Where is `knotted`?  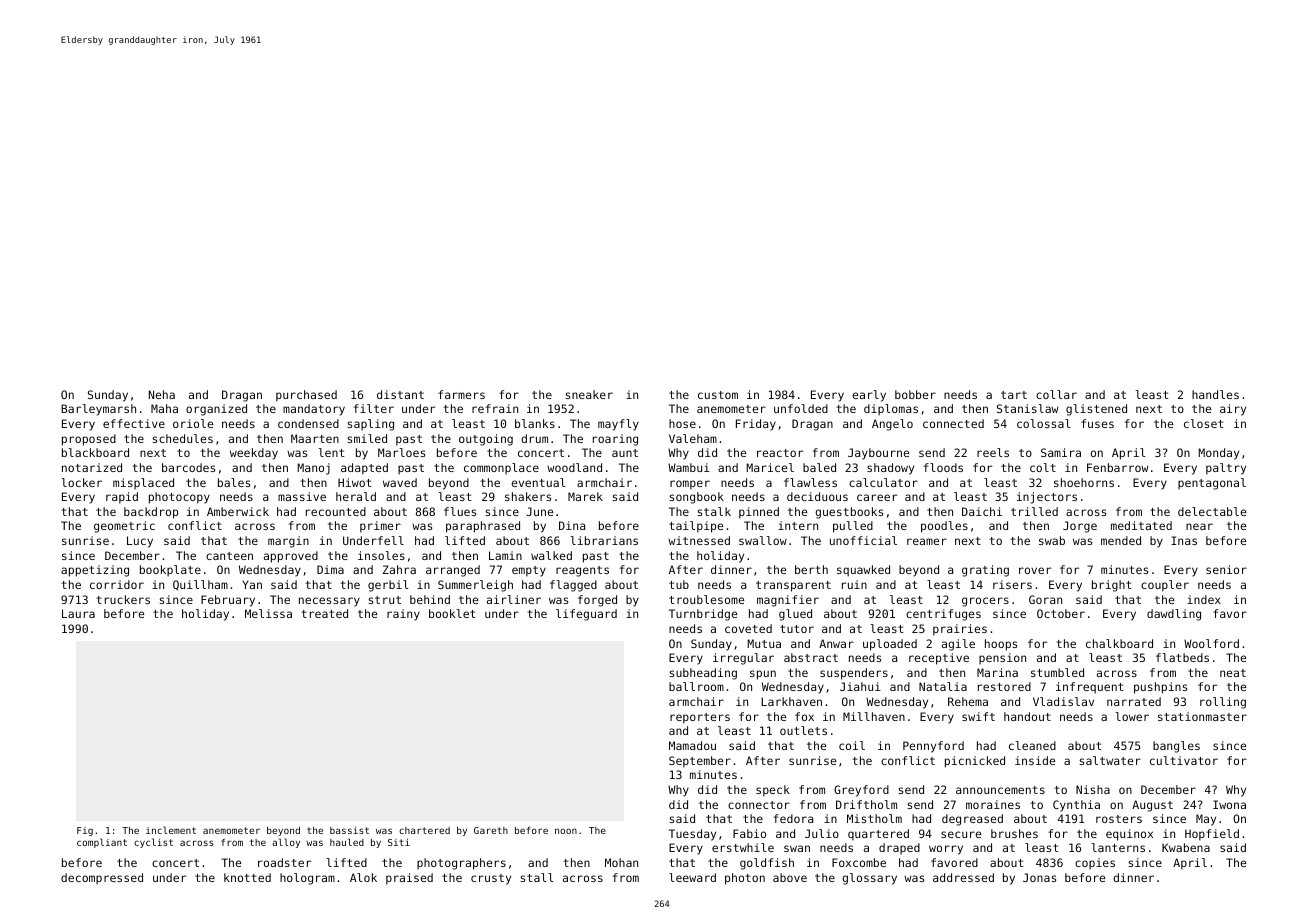
knotted is located at coordinates (247, 877).
